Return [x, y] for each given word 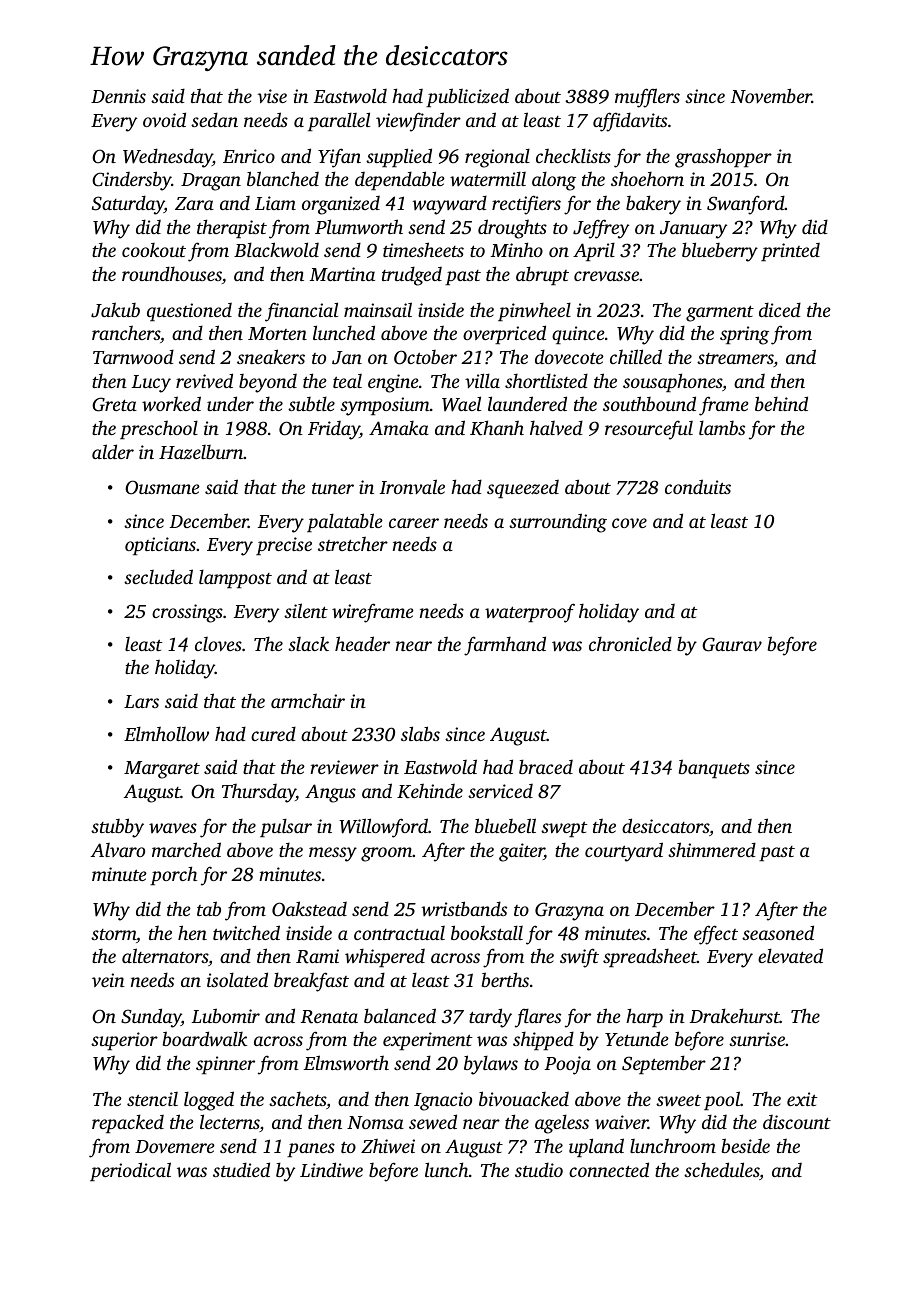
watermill [488, 178]
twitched [246, 932]
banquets [714, 768]
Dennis [118, 96]
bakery [653, 205]
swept [564, 829]
